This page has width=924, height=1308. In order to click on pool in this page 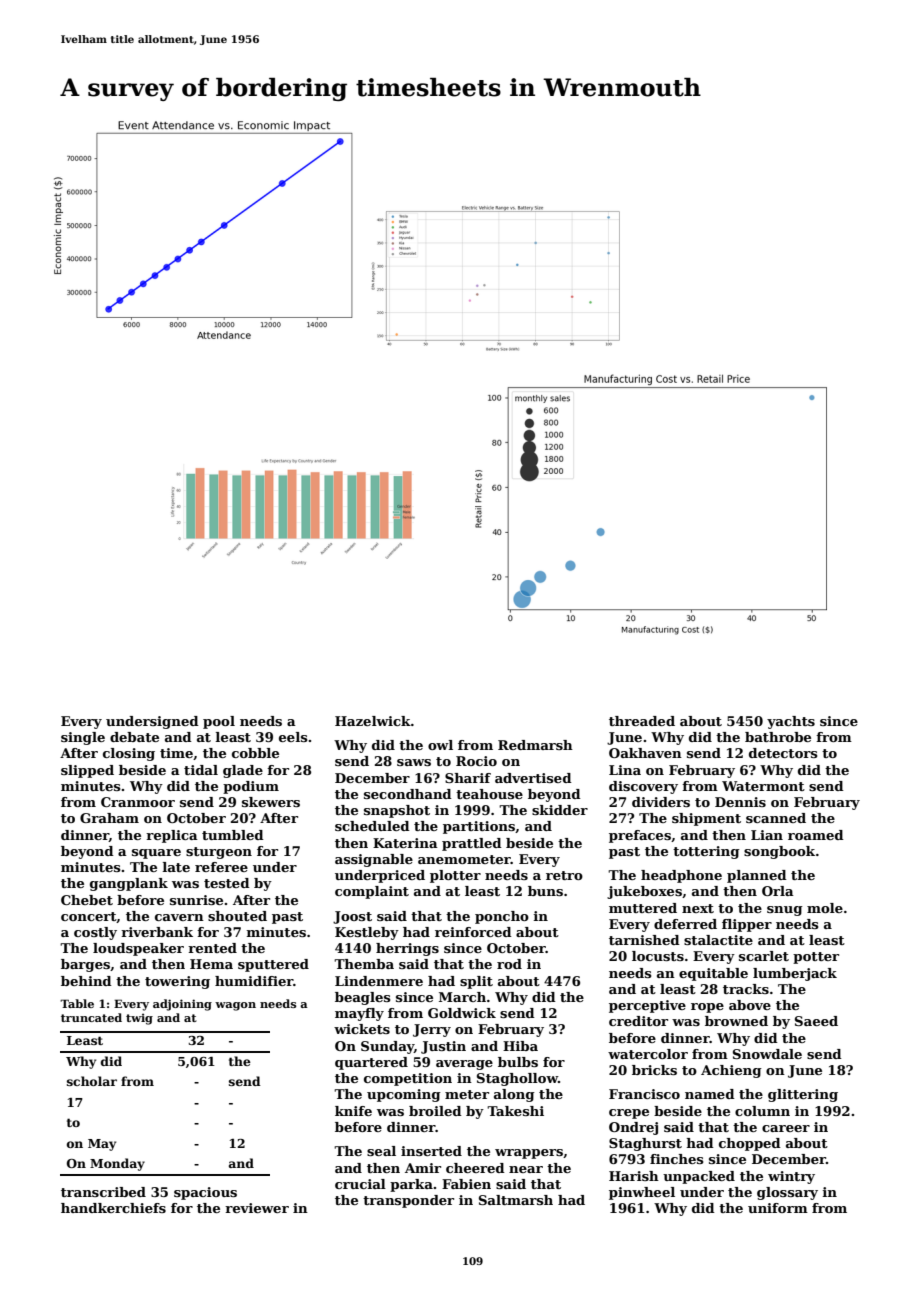, I will do `click(219, 722)`.
